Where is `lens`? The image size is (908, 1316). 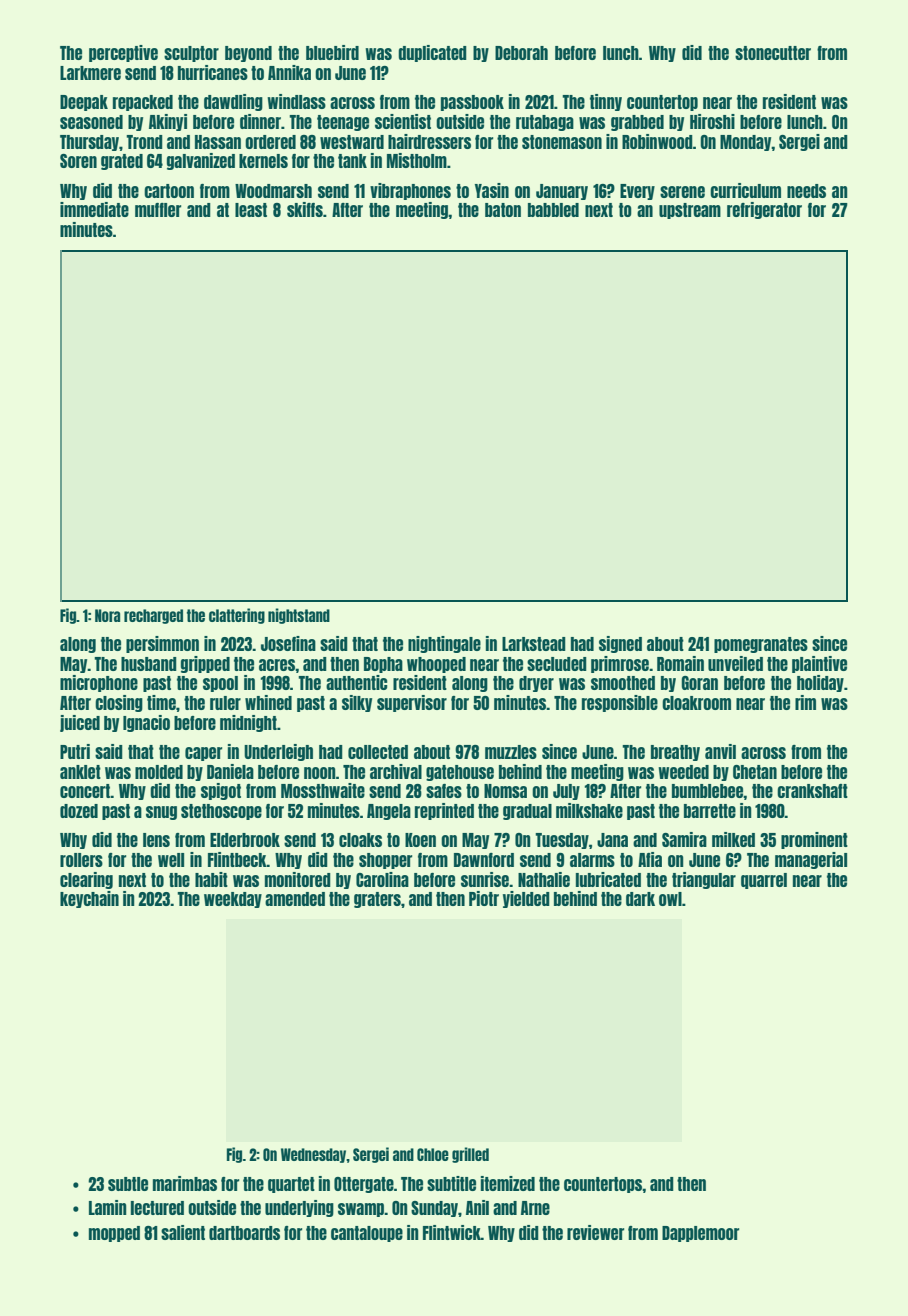 lens is located at coordinates (156, 840).
